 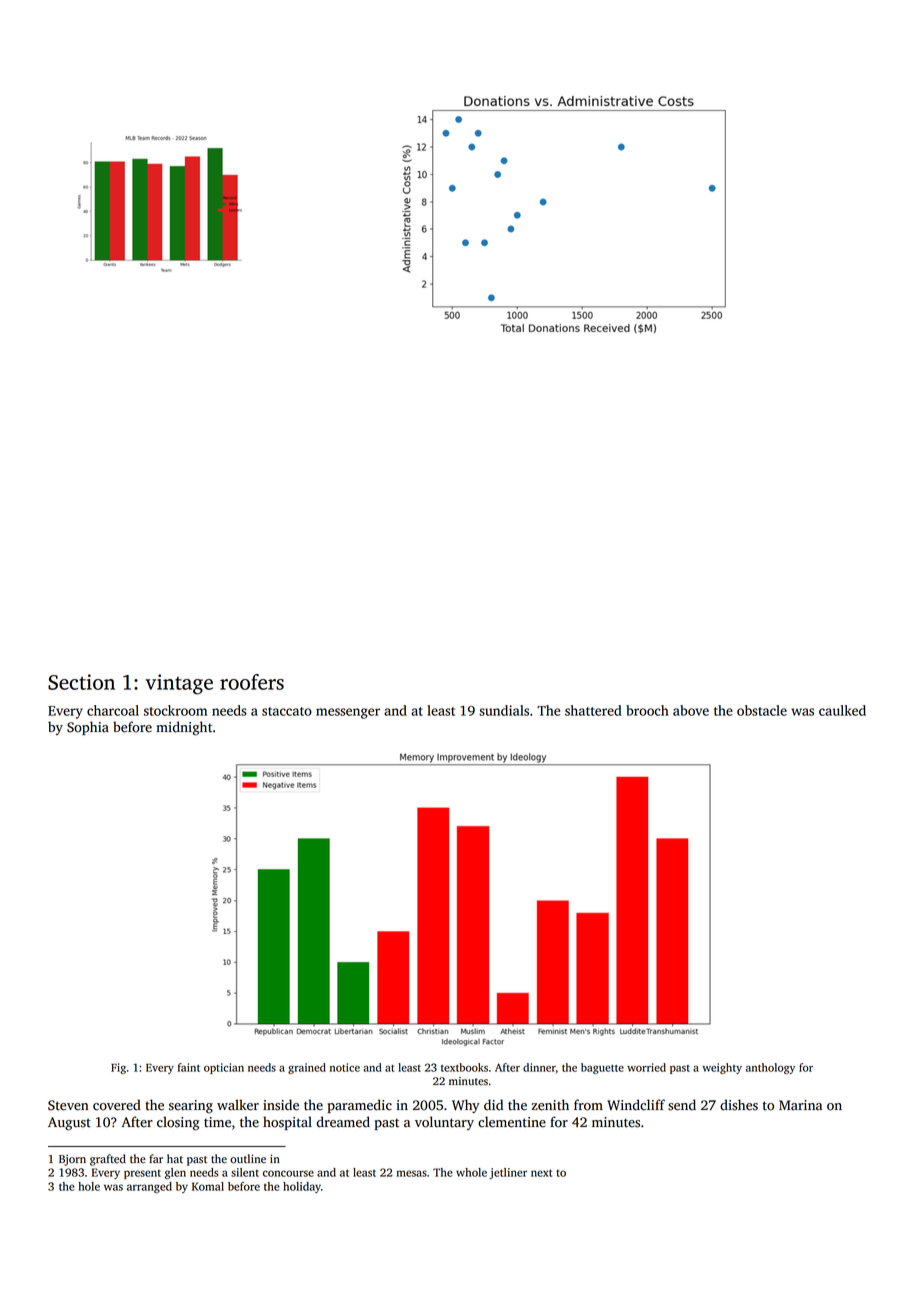 What do you see at coordinates (345, 1067) in the image?
I see `notice` at bounding box center [345, 1067].
